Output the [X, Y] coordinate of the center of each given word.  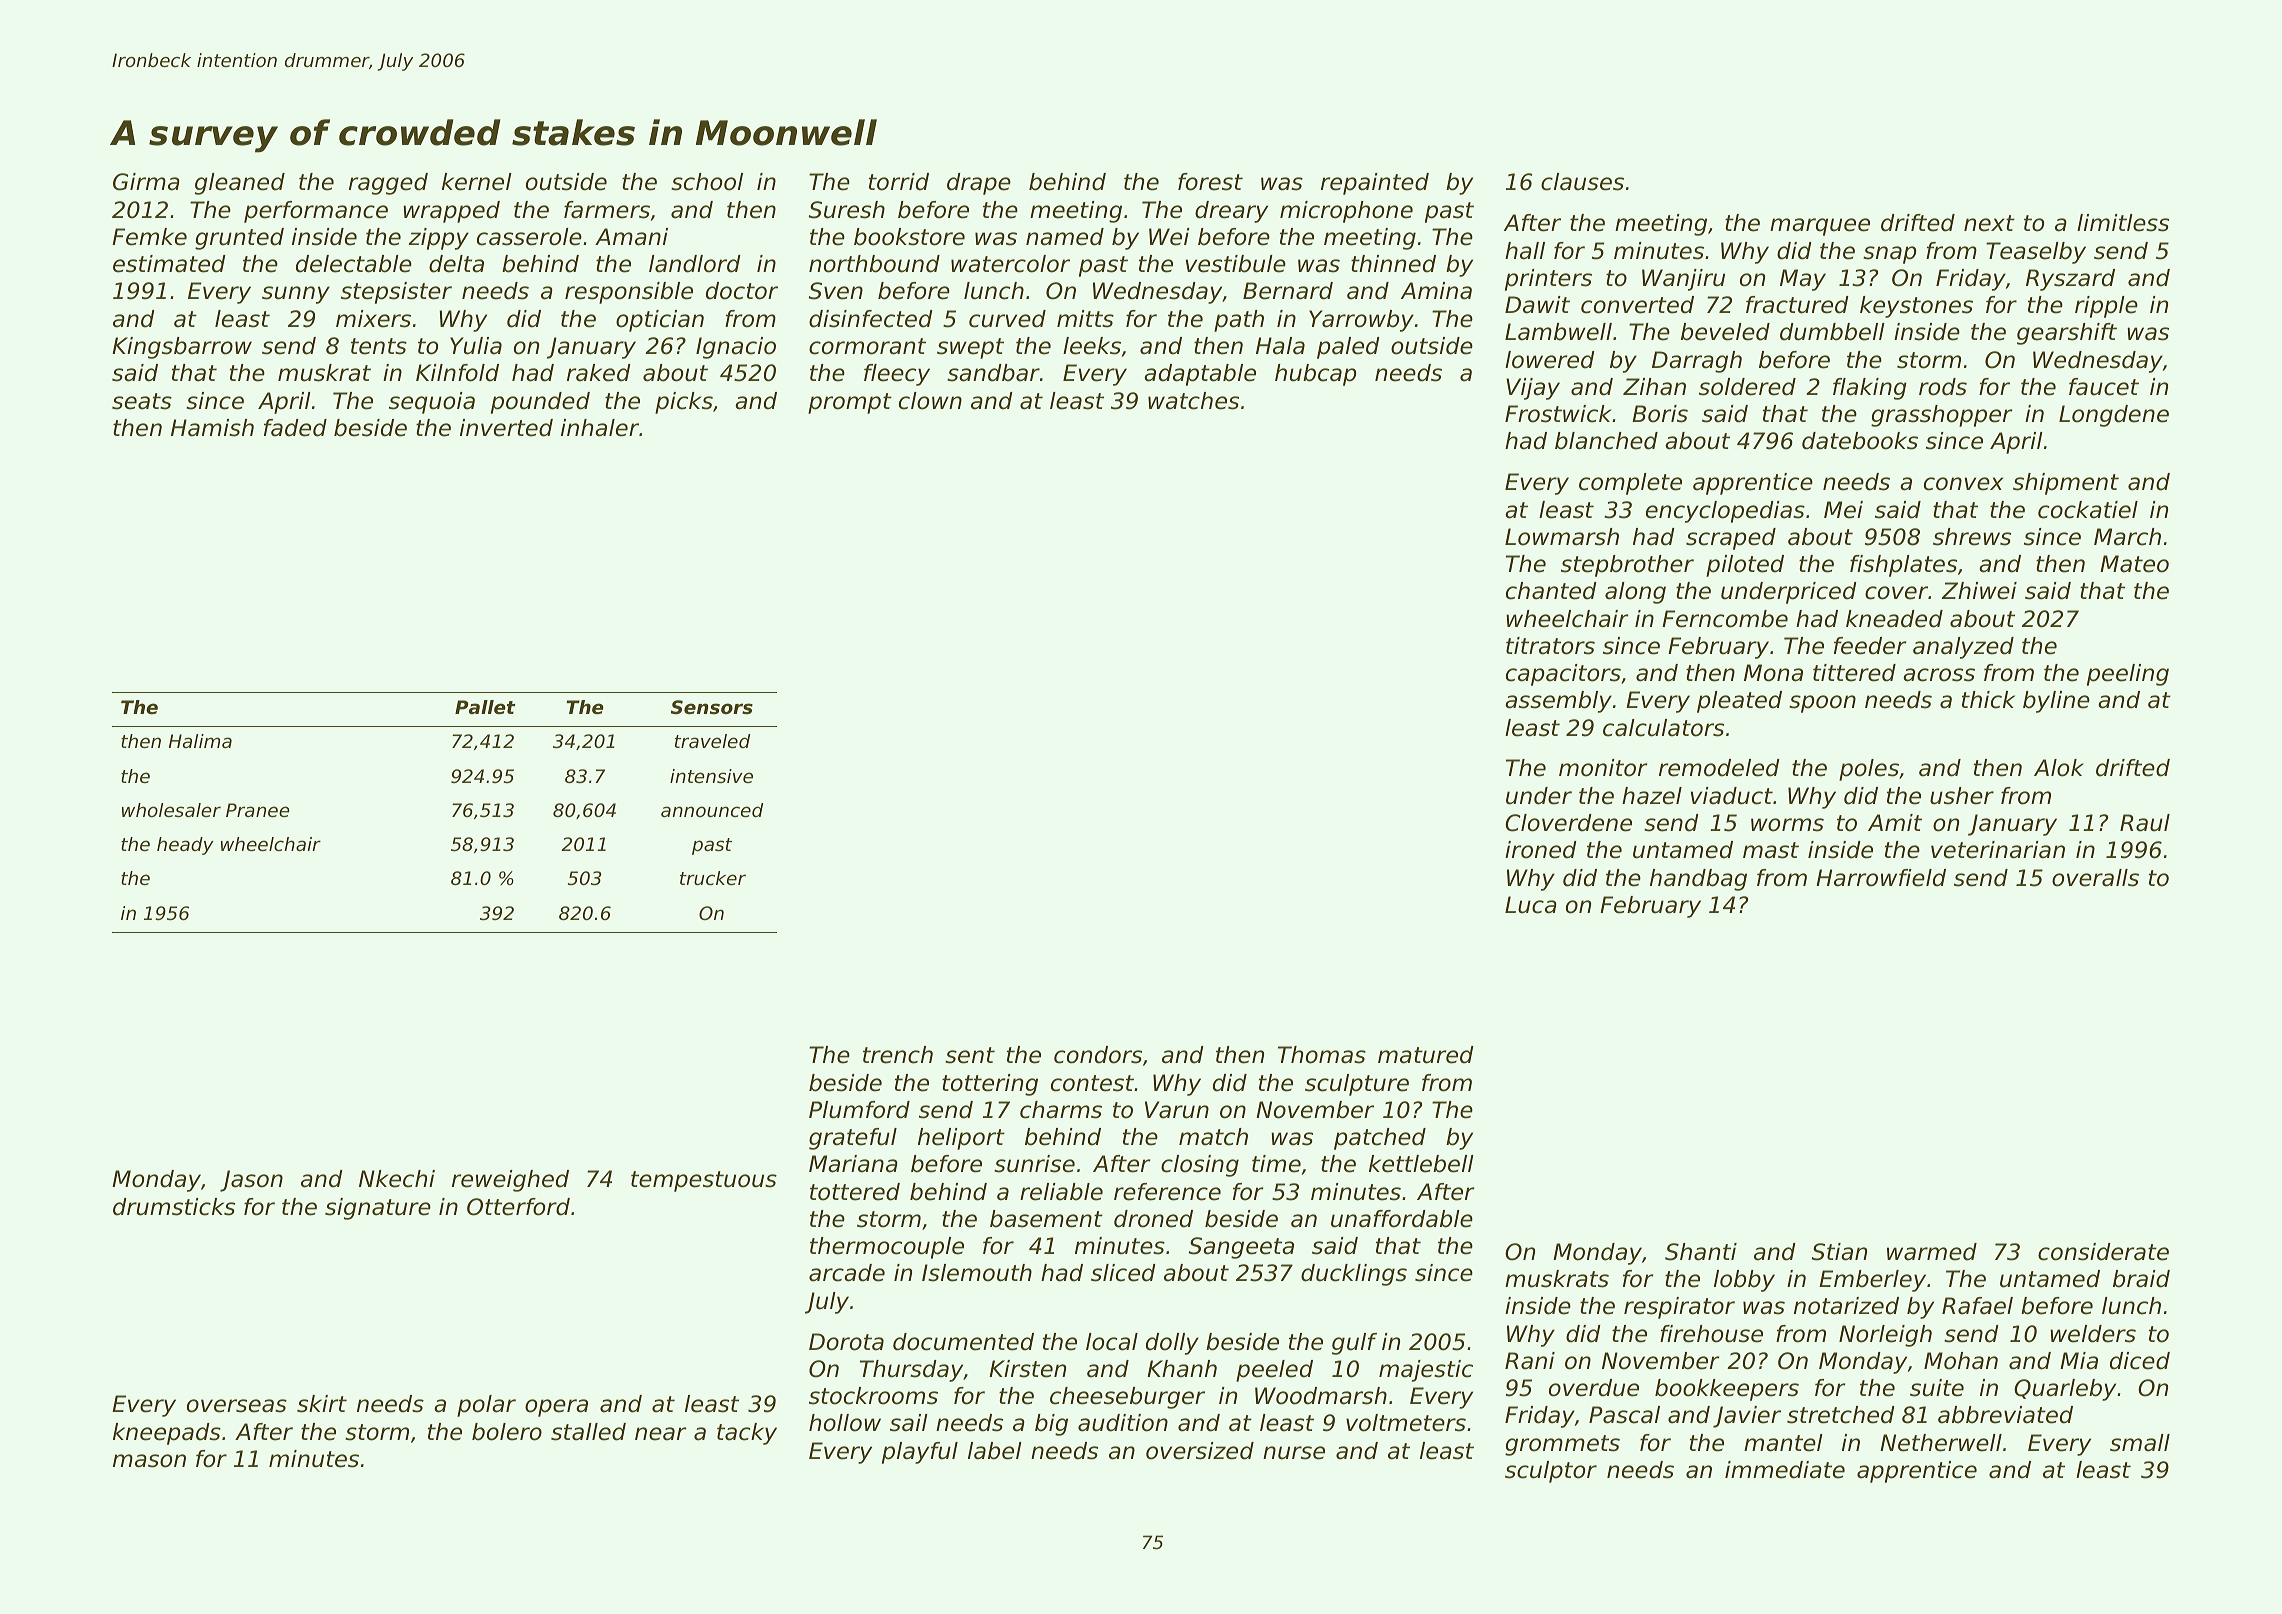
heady [185, 846]
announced [712, 810]
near [660, 1434]
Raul [2145, 823]
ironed [1541, 850]
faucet [2104, 387]
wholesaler [171, 810]
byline [2056, 702]
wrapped [451, 212]
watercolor [1010, 264]
